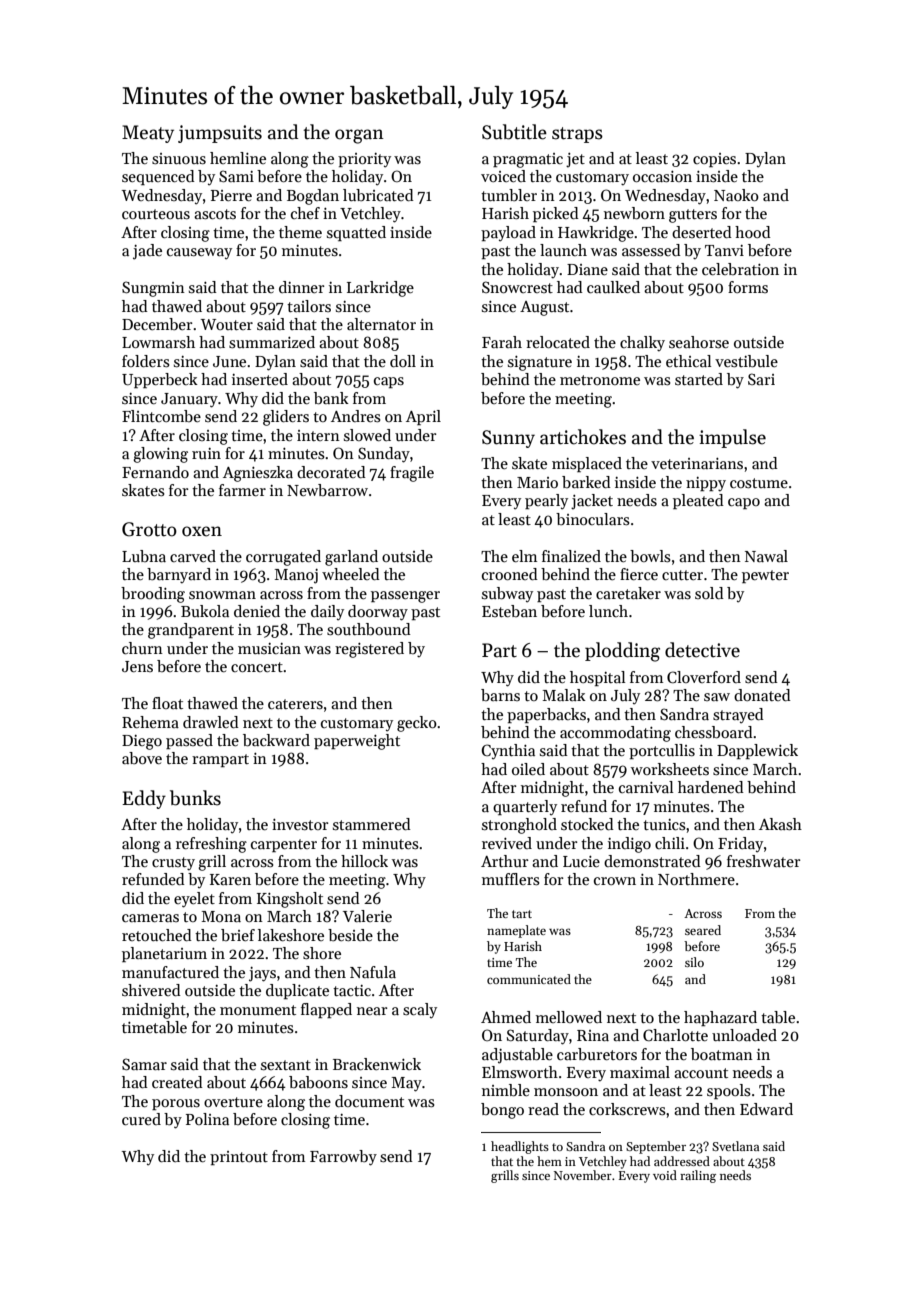 The height and width of the screenshot is (1314, 924). Describe the element at coordinates (239, 1158) in the screenshot. I see `printout` at that location.
